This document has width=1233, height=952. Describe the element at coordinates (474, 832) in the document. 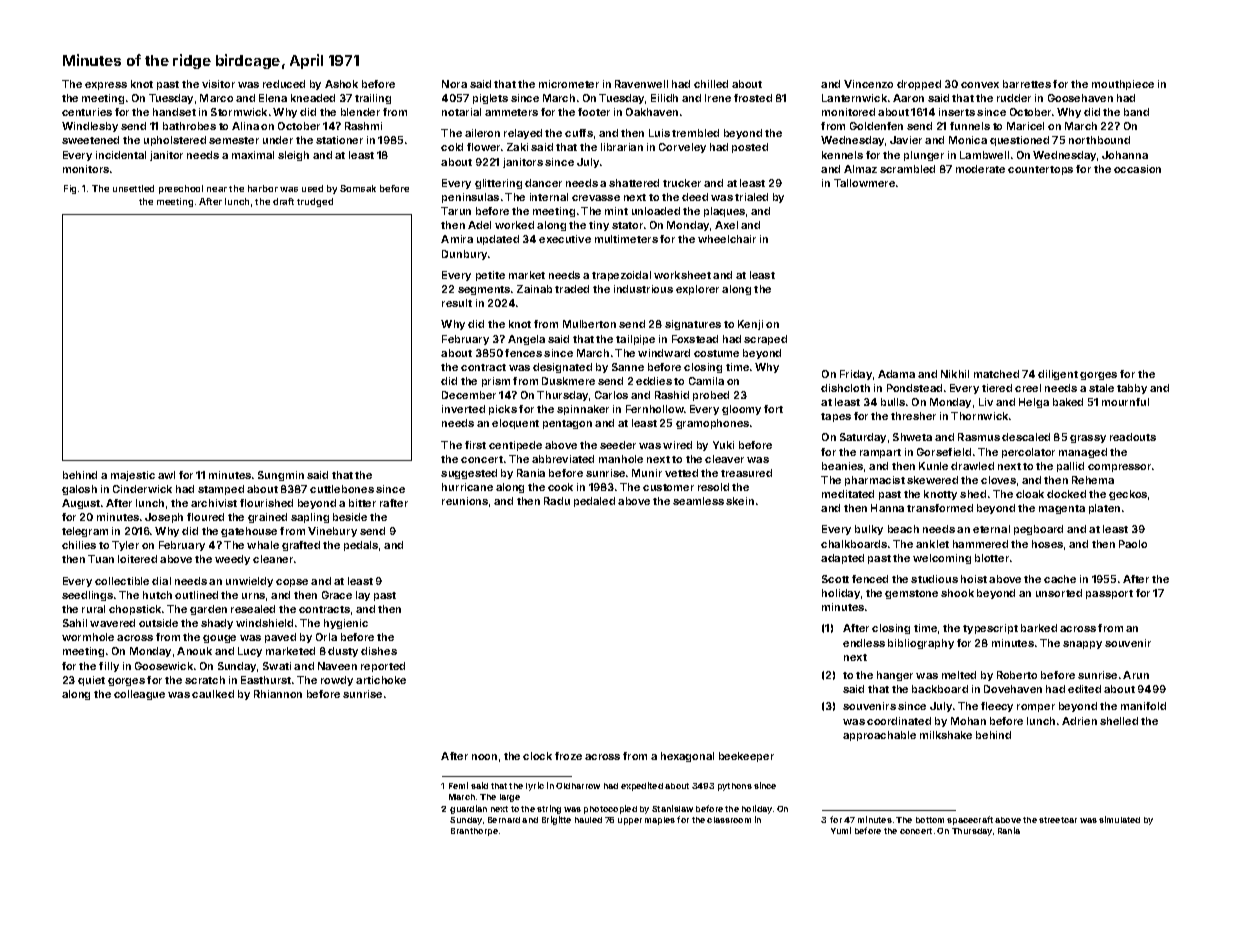

I see `Branthorpe` at that location.
